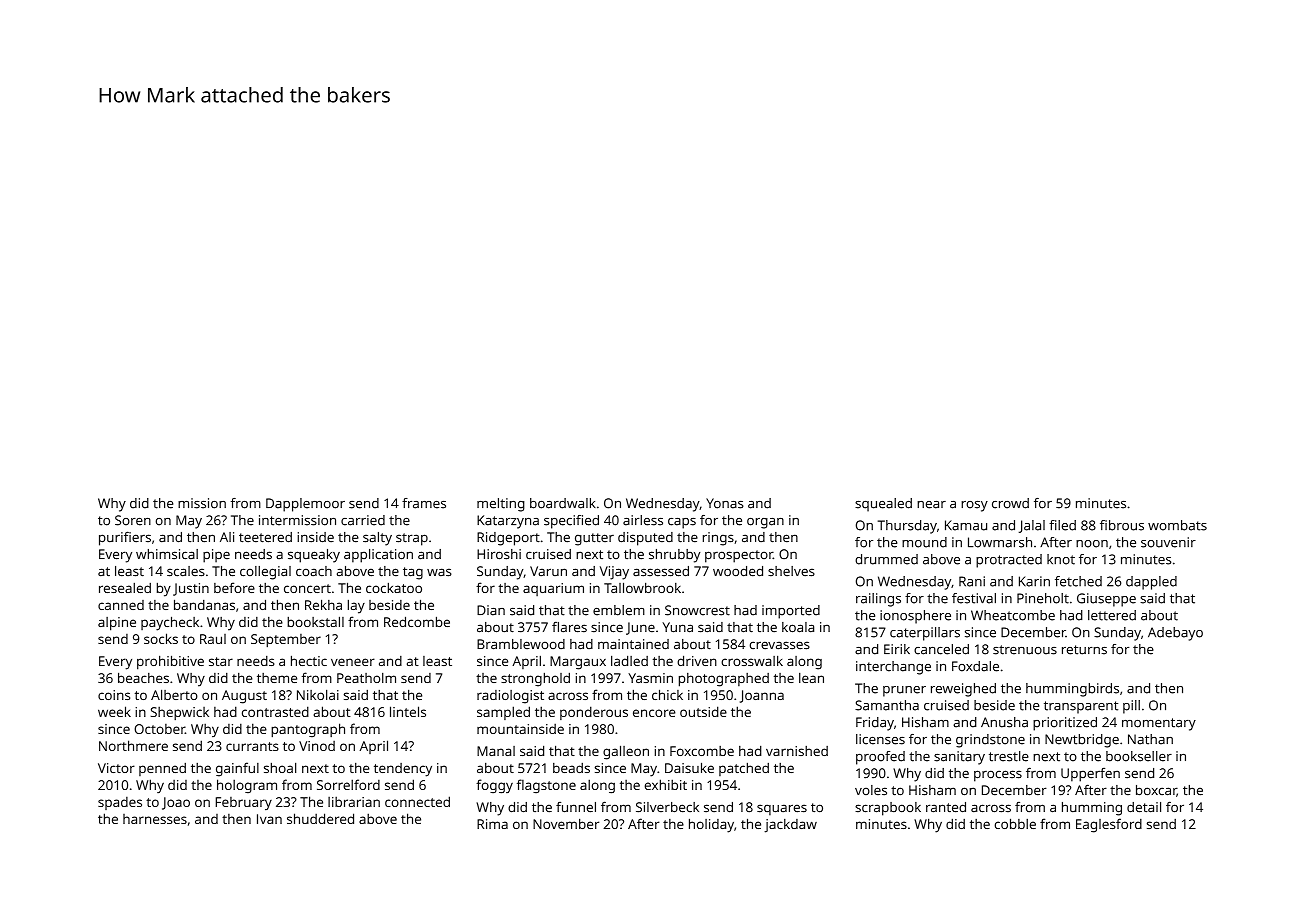  What do you see at coordinates (762, 696) in the screenshot?
I see `Joanna` at bounding box center [762, 696].
